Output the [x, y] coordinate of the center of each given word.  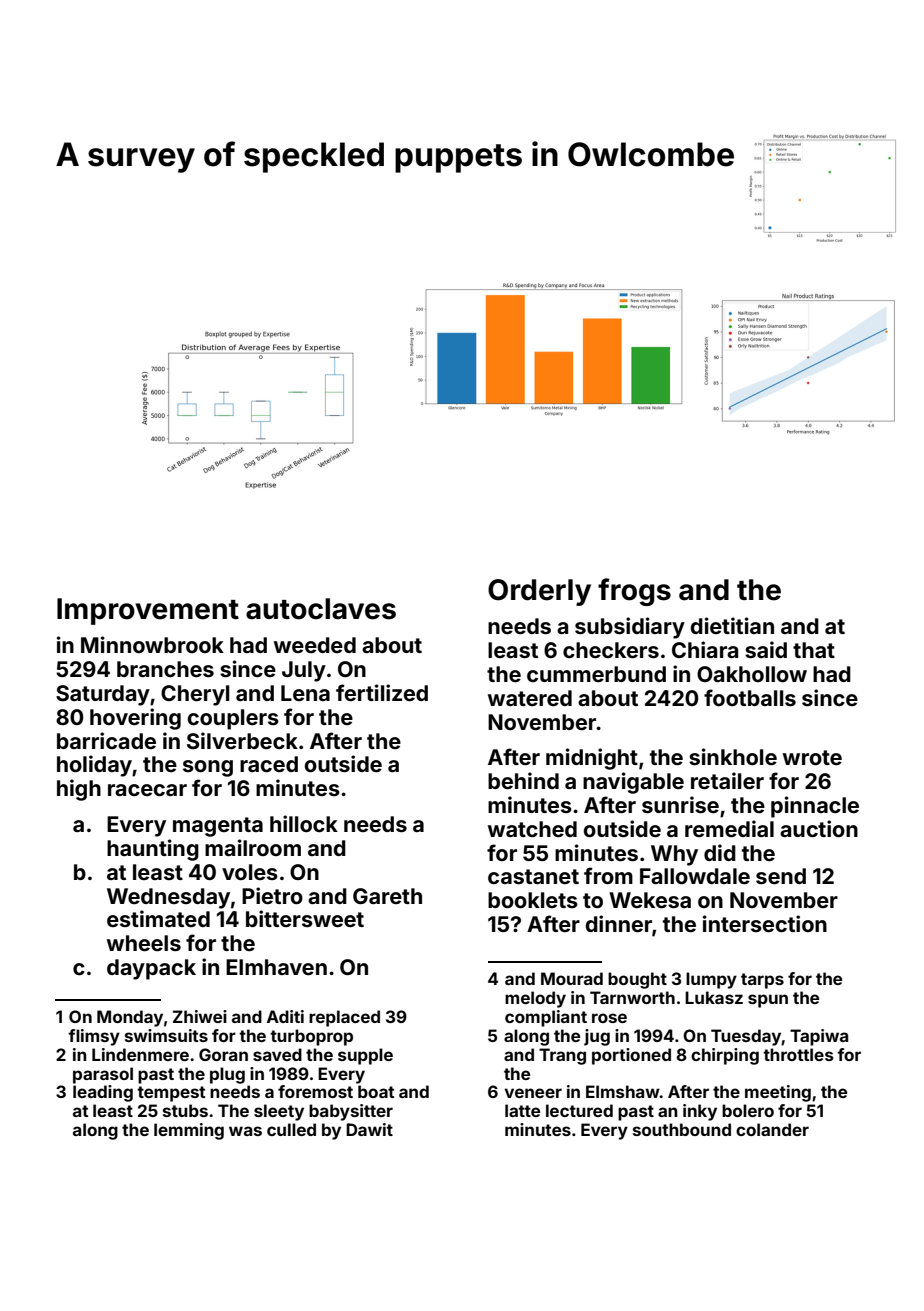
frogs [634, 592]
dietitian [732, 625]
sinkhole [733, 756]
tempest [171, 1094]
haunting [153, 850]
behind [523, 780]
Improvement [148, 611]
